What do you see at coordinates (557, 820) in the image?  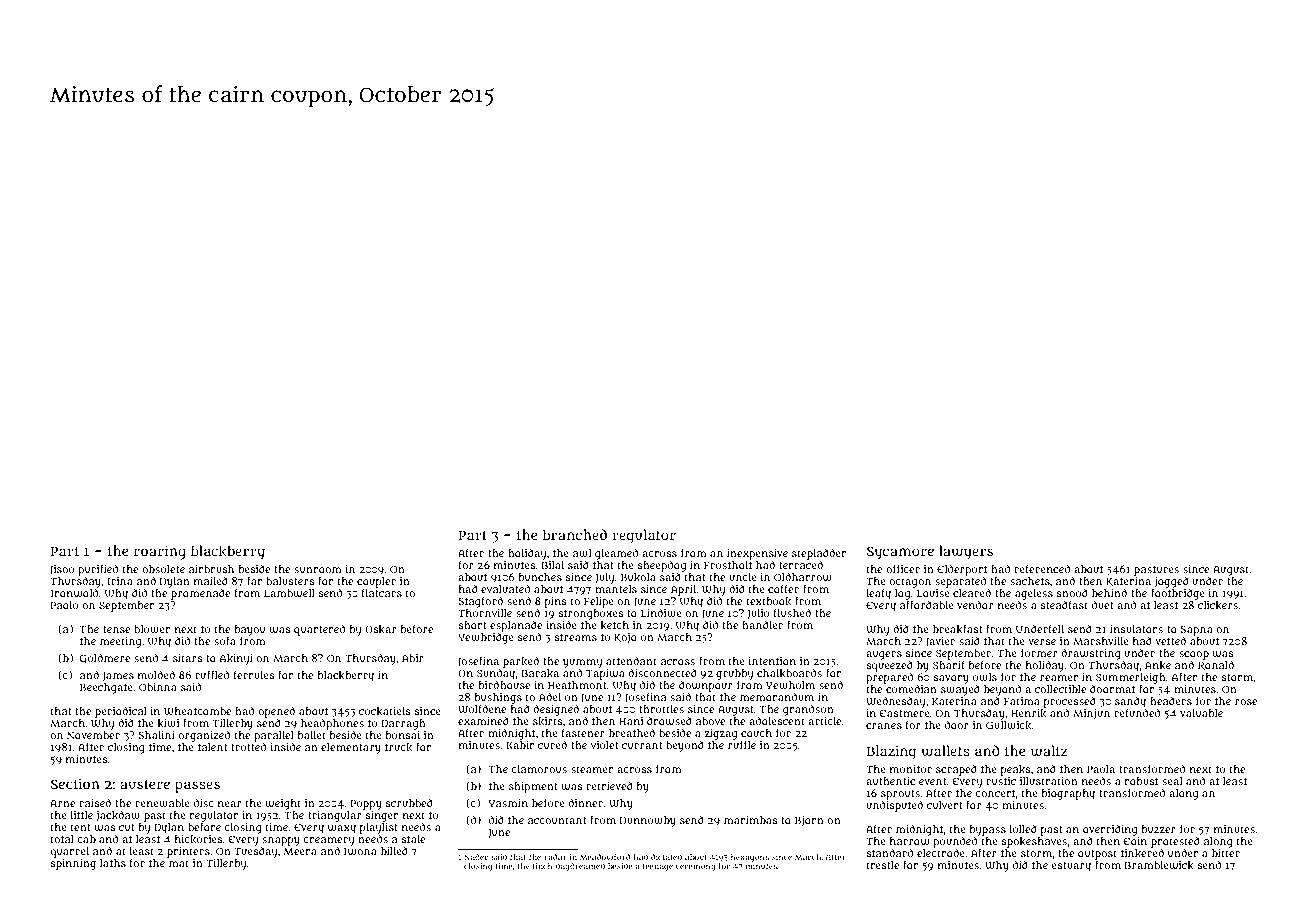 I see `accountant` at bounding box center [557, 820].
